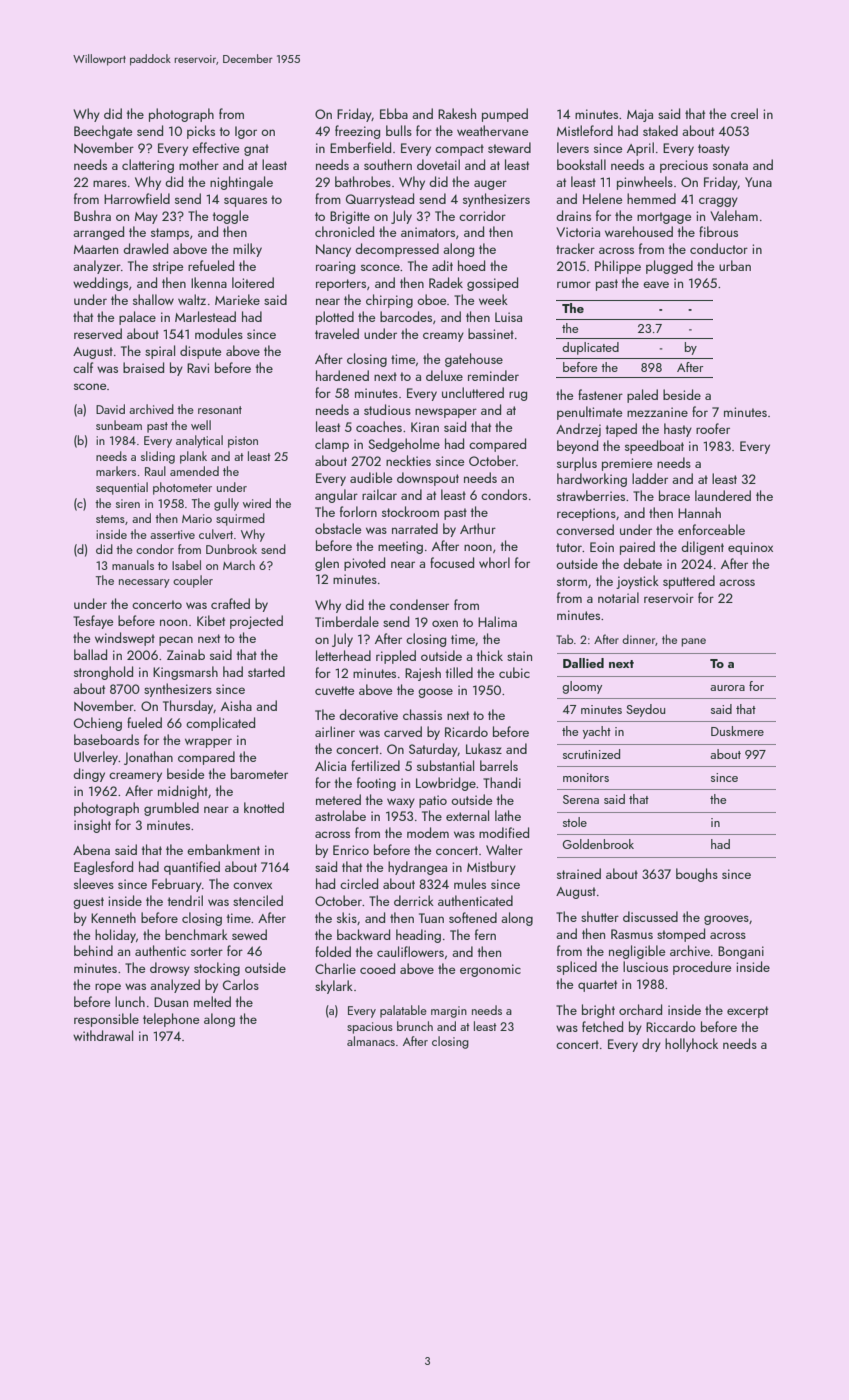 Image resolution: width=849 pixels, height=1400 pixels. What do you see at coordinates (93, 622) in the screenshot?
I see `Tesfaye` at bounding box center [93, 622].
